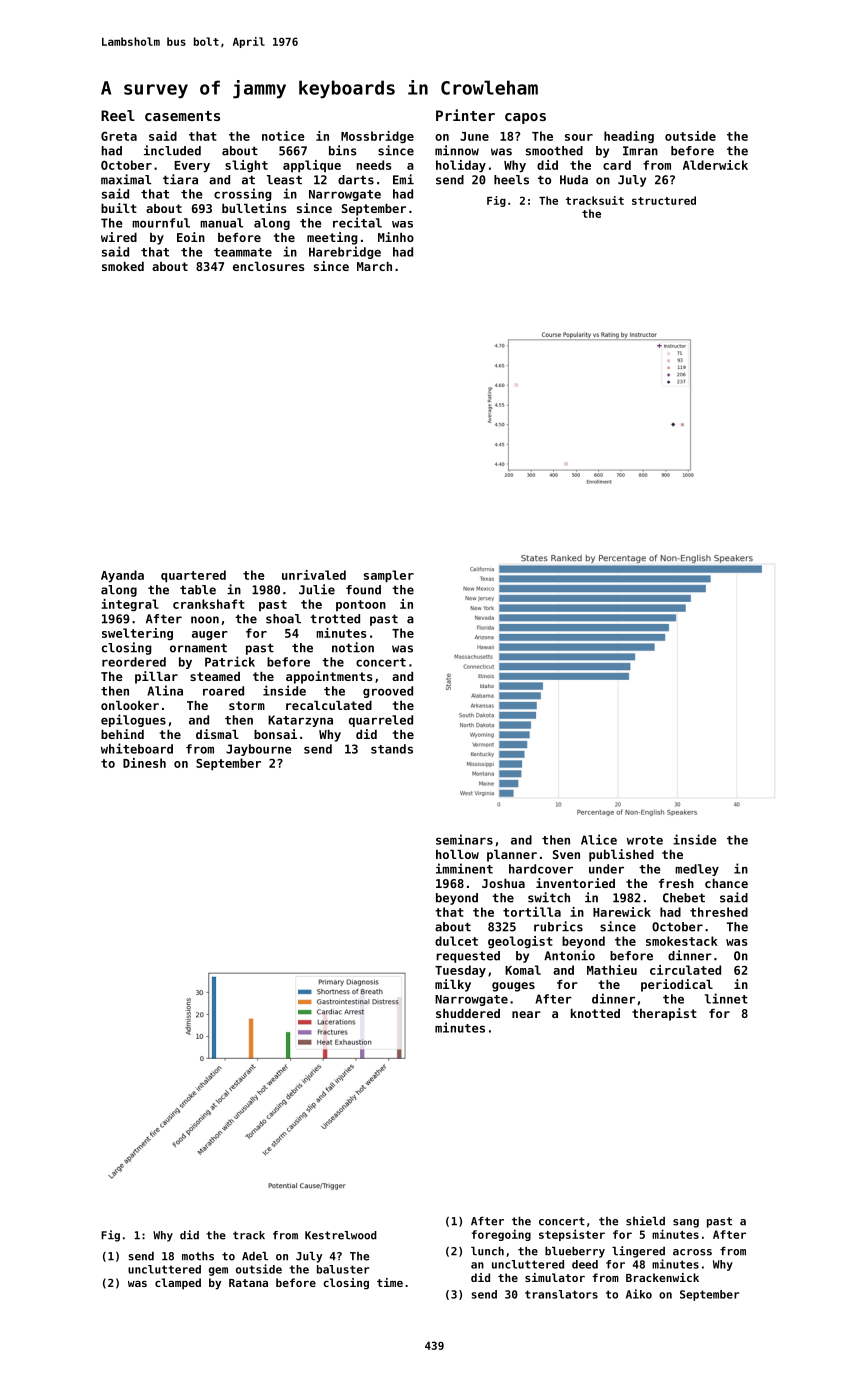  What do you see at coordinates (389, 576) in the image?
I see `sampler` at bounding box center [389, 576].
